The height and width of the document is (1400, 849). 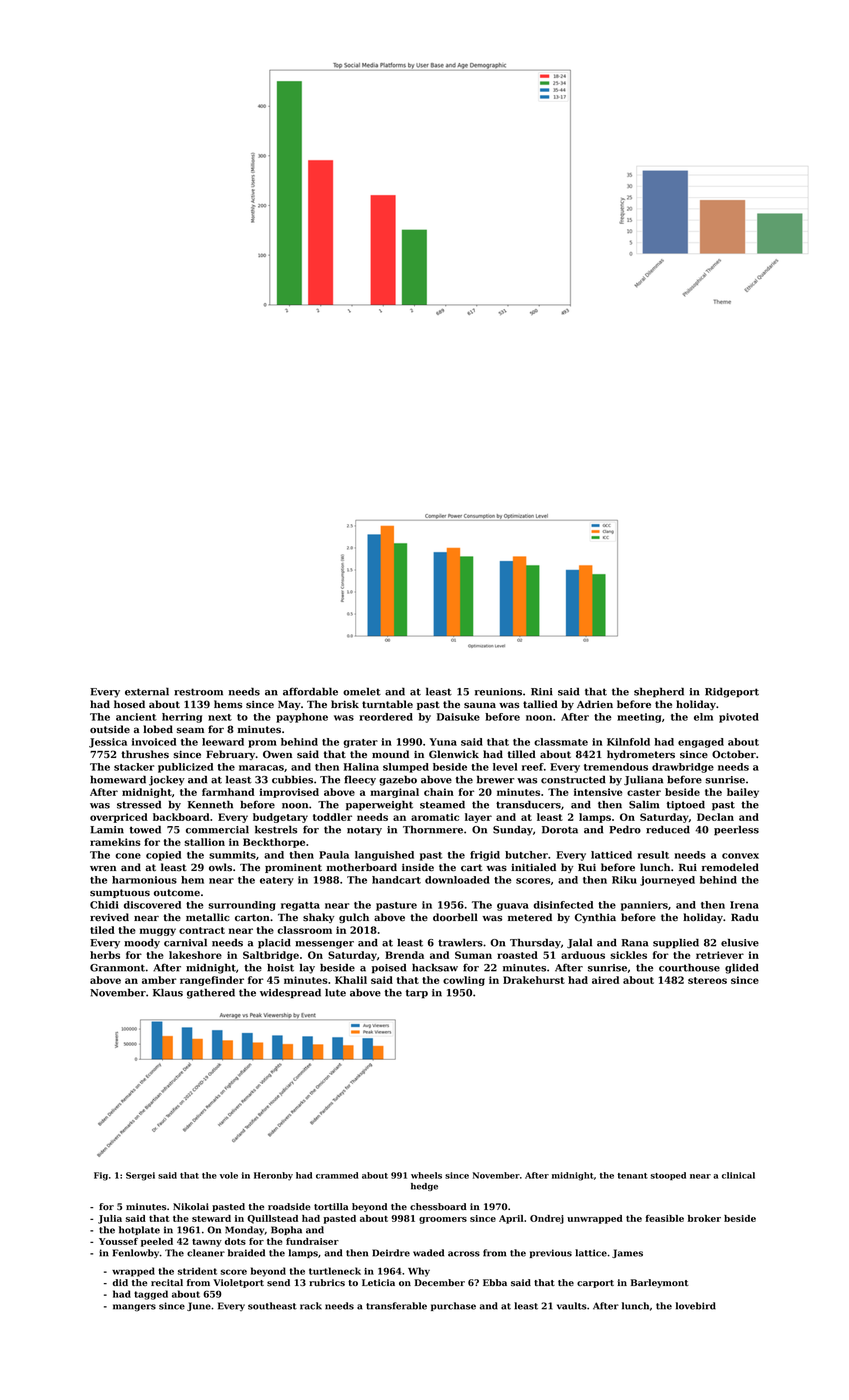 I want to click on intensive, so click(x=598, y=792).
